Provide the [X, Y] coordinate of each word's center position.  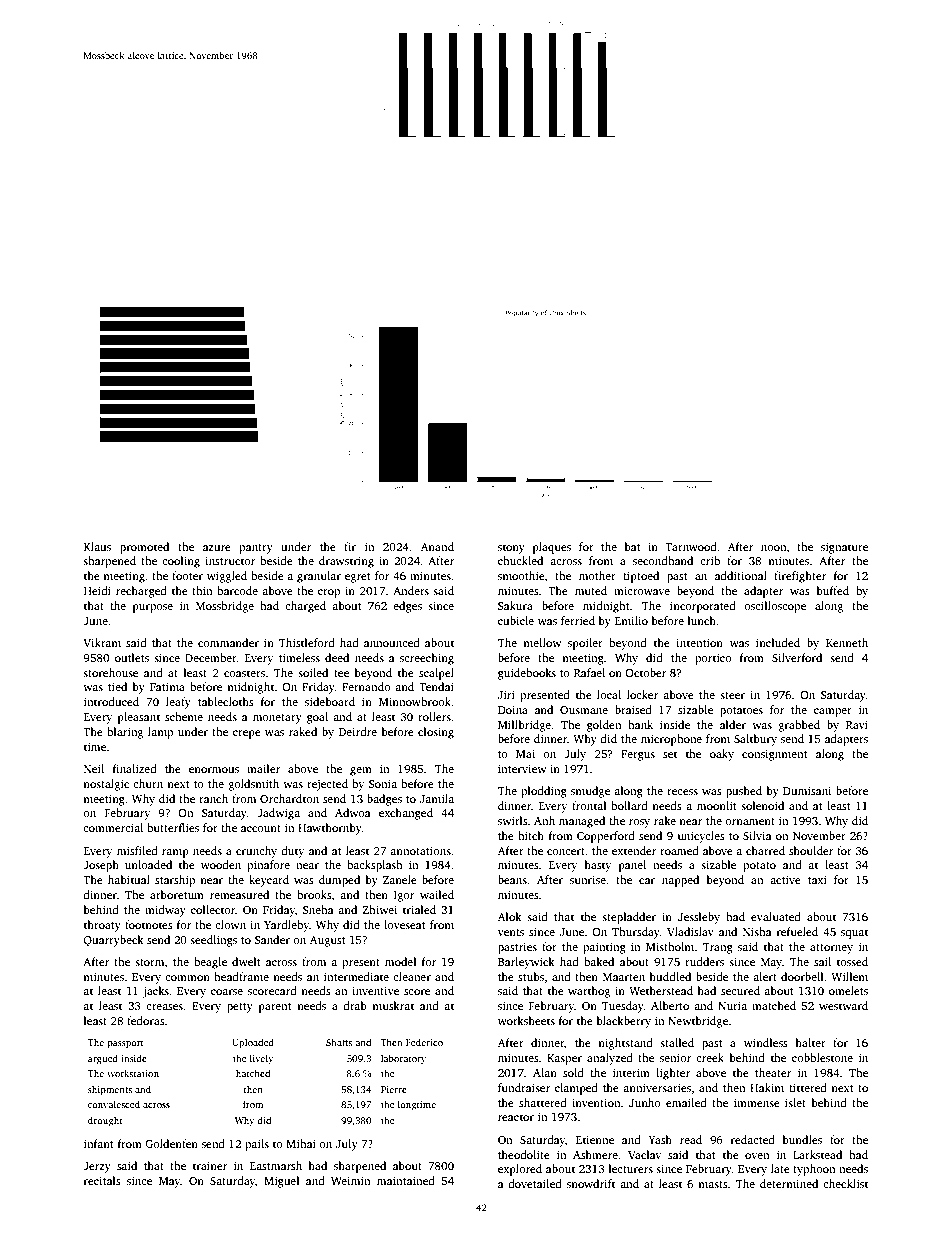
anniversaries [657, 1087]
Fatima [167, 686]
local [609, 694]
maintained [406, 1180]
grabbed [799, 726]
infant [99, 1143]
